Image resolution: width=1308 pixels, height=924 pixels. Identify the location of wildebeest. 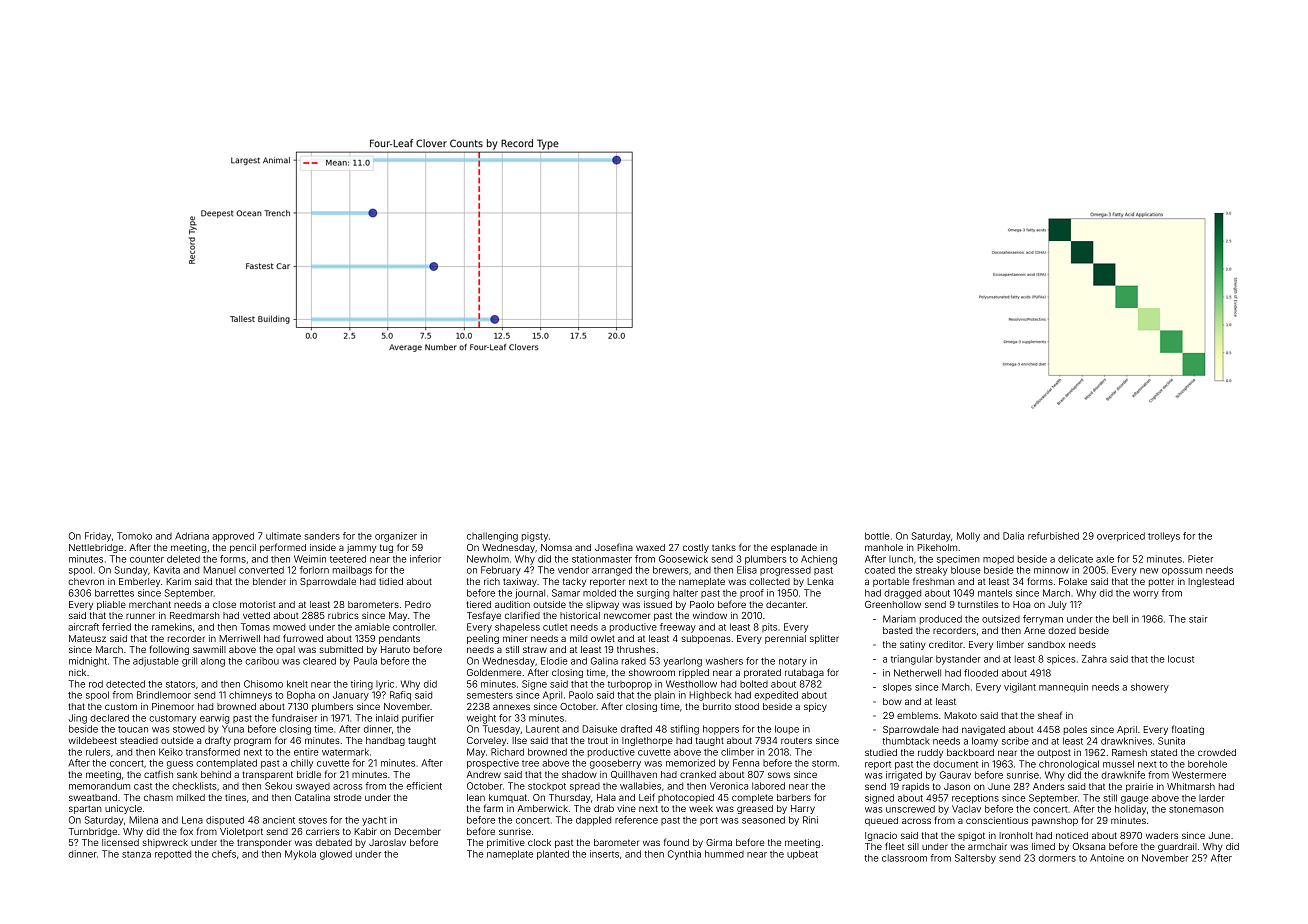
(92, 740).
